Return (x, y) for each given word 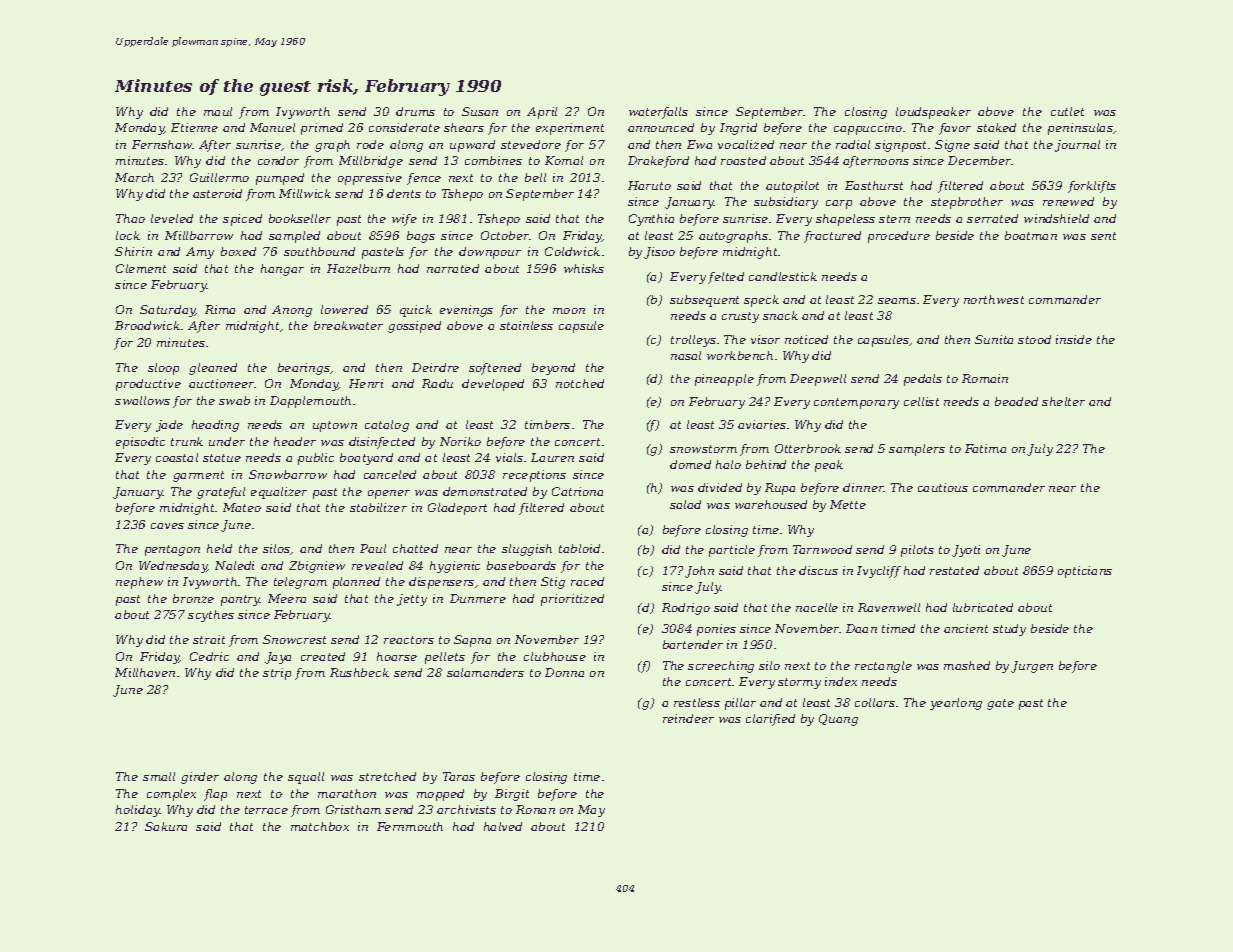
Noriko (460, 441)
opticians (1085, 572)
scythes (211, 616)
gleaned (213, 369)
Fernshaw (162, 144)
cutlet (1067, 111)
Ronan (535, 809)
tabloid (579, 548)
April (542, 113)
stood (1034, 339)
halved (503, 826)
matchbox (320, 826)
